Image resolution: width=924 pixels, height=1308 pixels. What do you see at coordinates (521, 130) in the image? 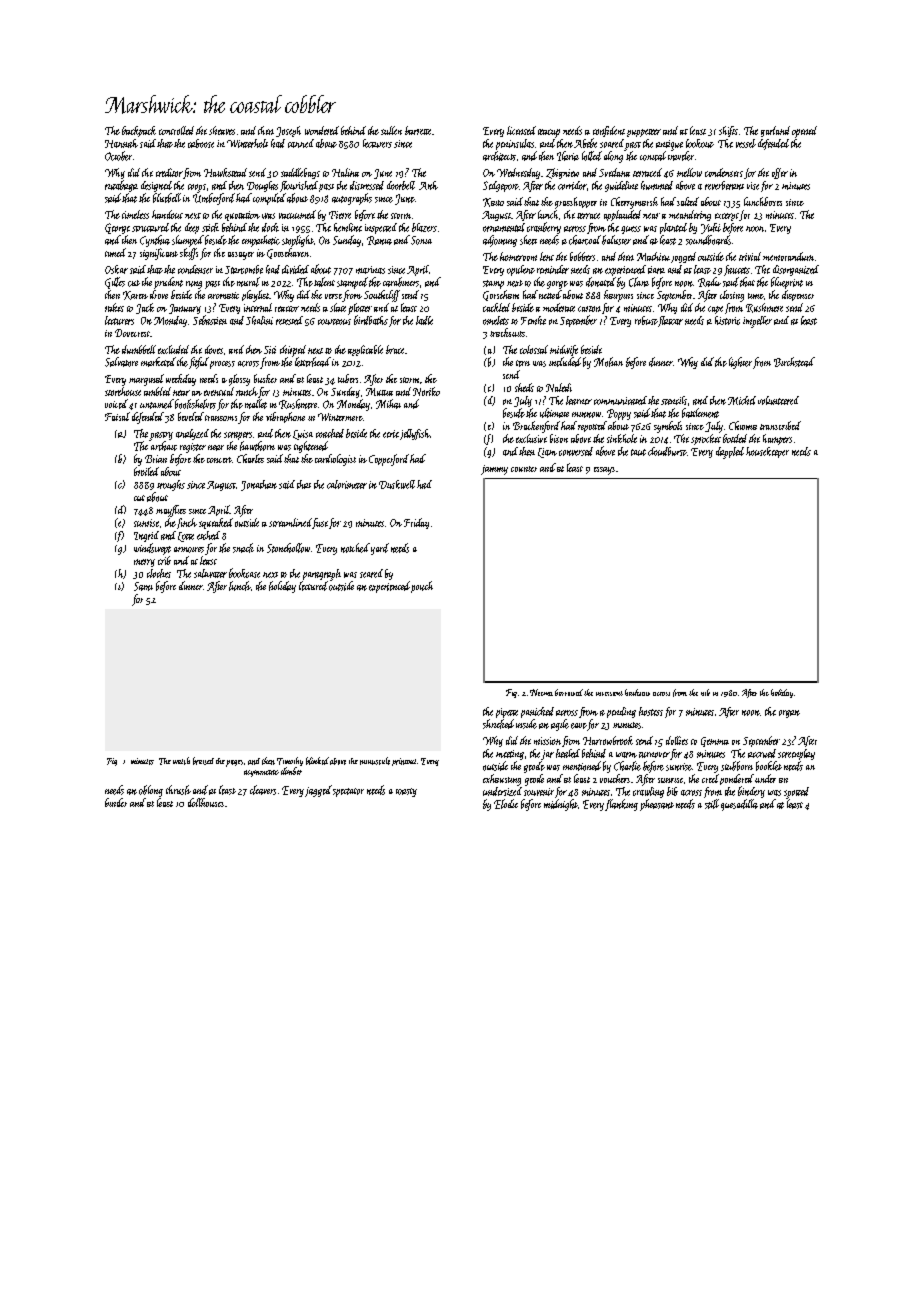
I see `licensed` at bounding box center [521, 130].
